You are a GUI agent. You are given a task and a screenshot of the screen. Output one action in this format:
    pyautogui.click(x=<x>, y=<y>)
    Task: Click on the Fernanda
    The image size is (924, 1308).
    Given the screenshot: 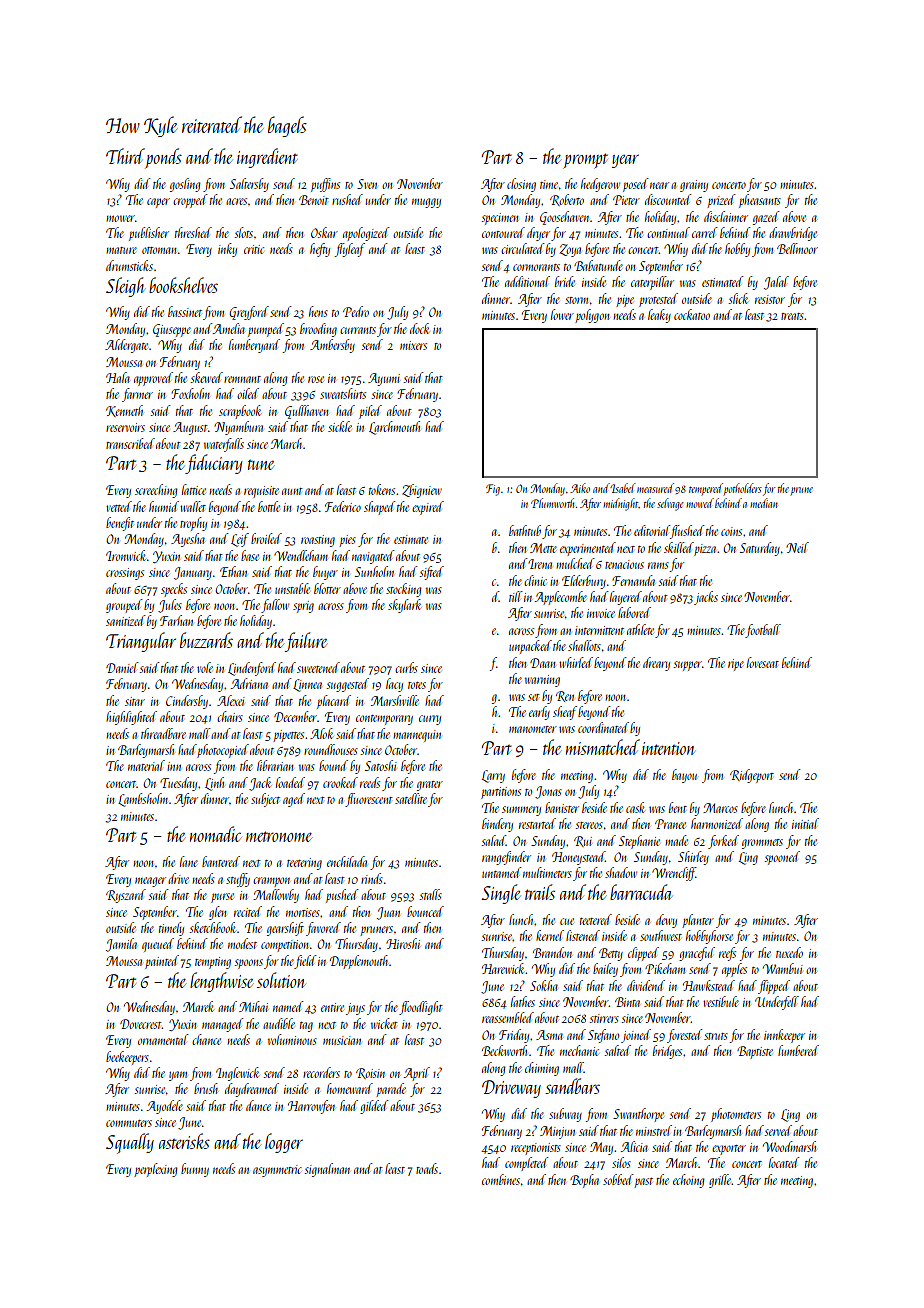 What is the action you would take?
    pyautogui.click(x=633, y=580)
